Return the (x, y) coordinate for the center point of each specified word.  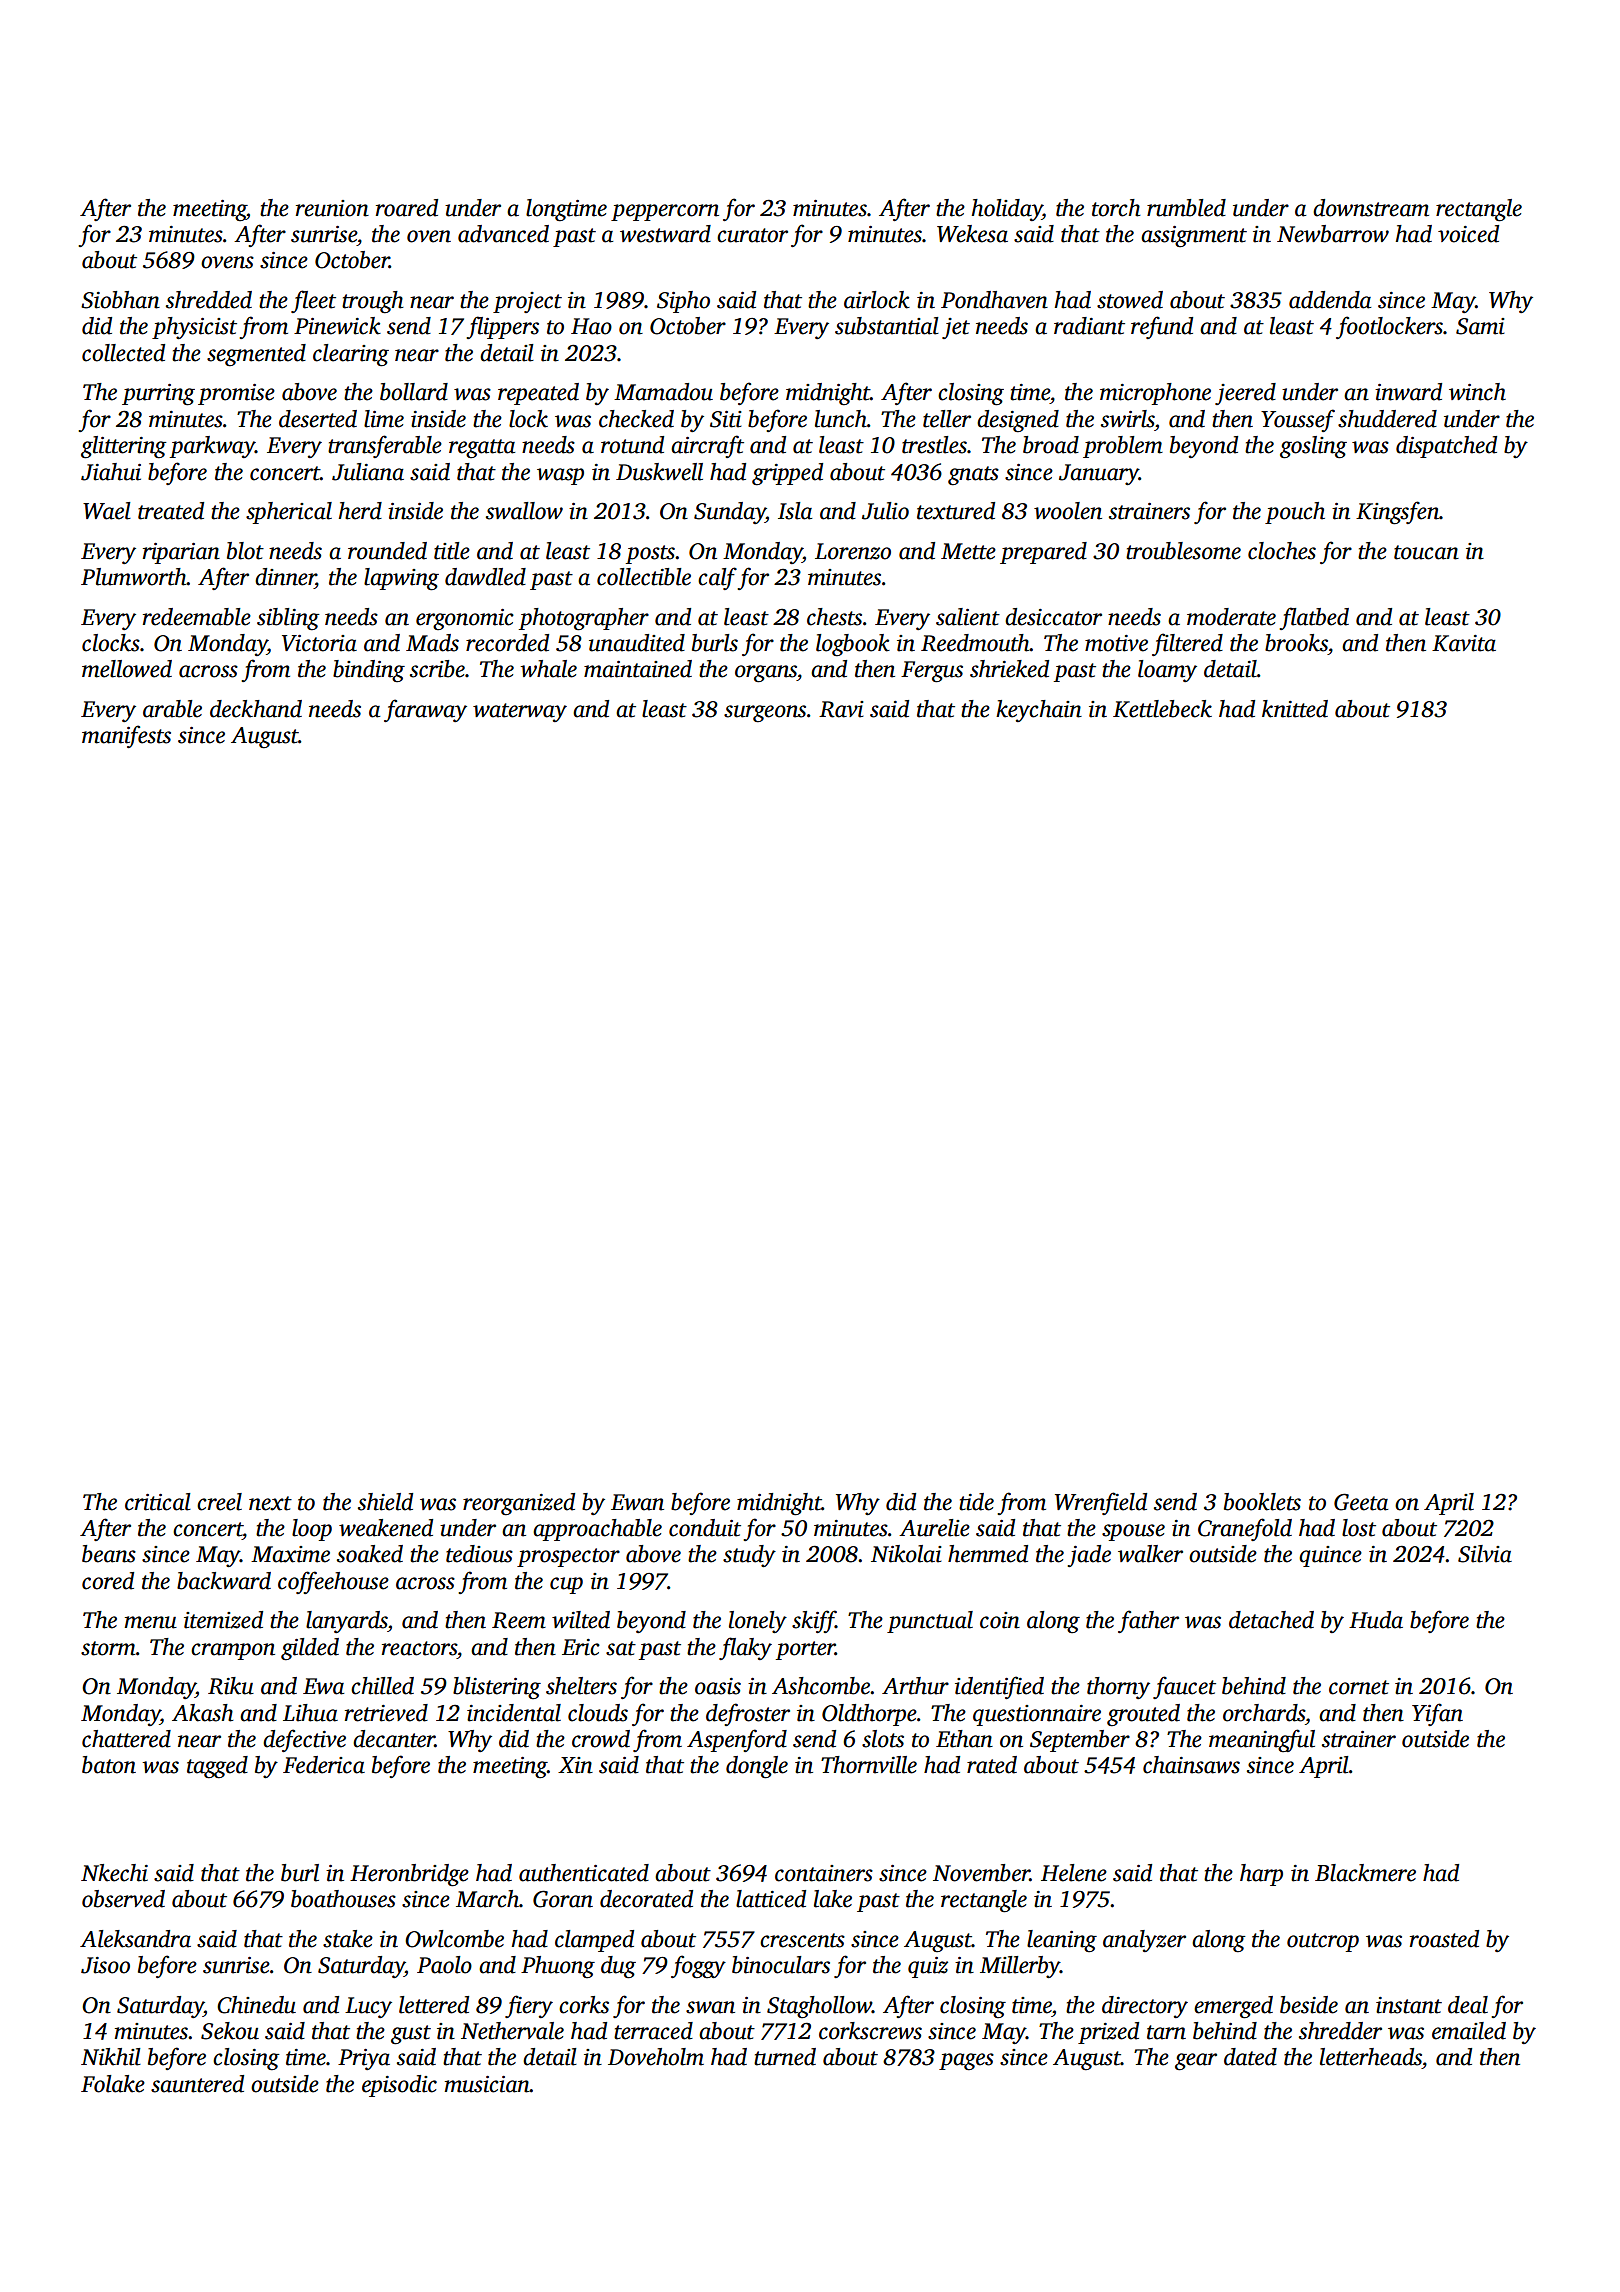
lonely (758, 1622)
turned (785, 2057)
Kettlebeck (1162, 709)
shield (385, 1502)
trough (373, 302)
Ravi (841, 709)
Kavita (1464, 643)
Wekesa (972, 234)
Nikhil (111, 2057)
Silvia (1485, 1554)
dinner (285, 578)
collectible (644, 577)
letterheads (1371, 2057)
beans (109, 1554)
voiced (1468, 234)
